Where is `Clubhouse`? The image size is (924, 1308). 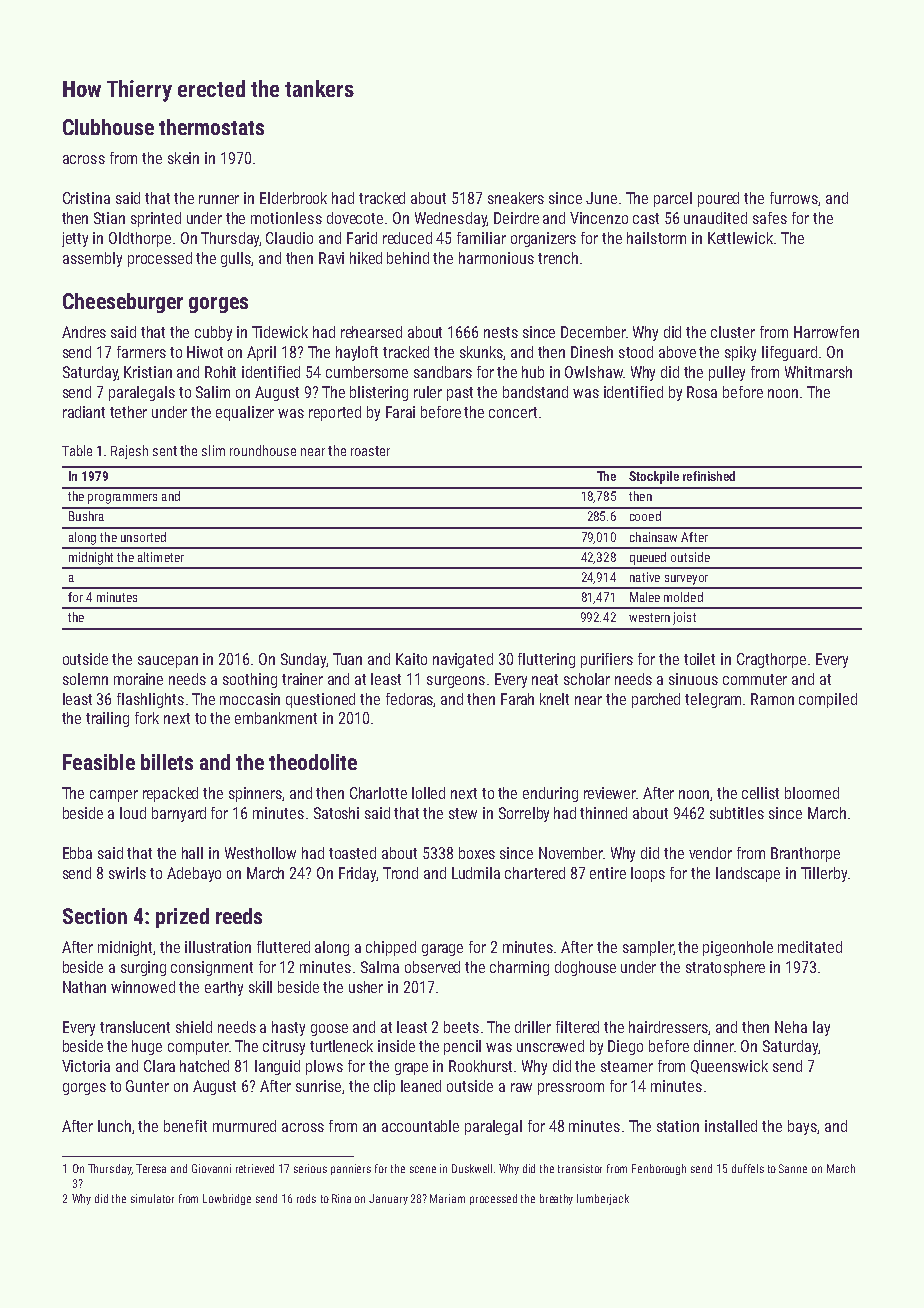 Clubhouse is located at coordinates (108, 127).
